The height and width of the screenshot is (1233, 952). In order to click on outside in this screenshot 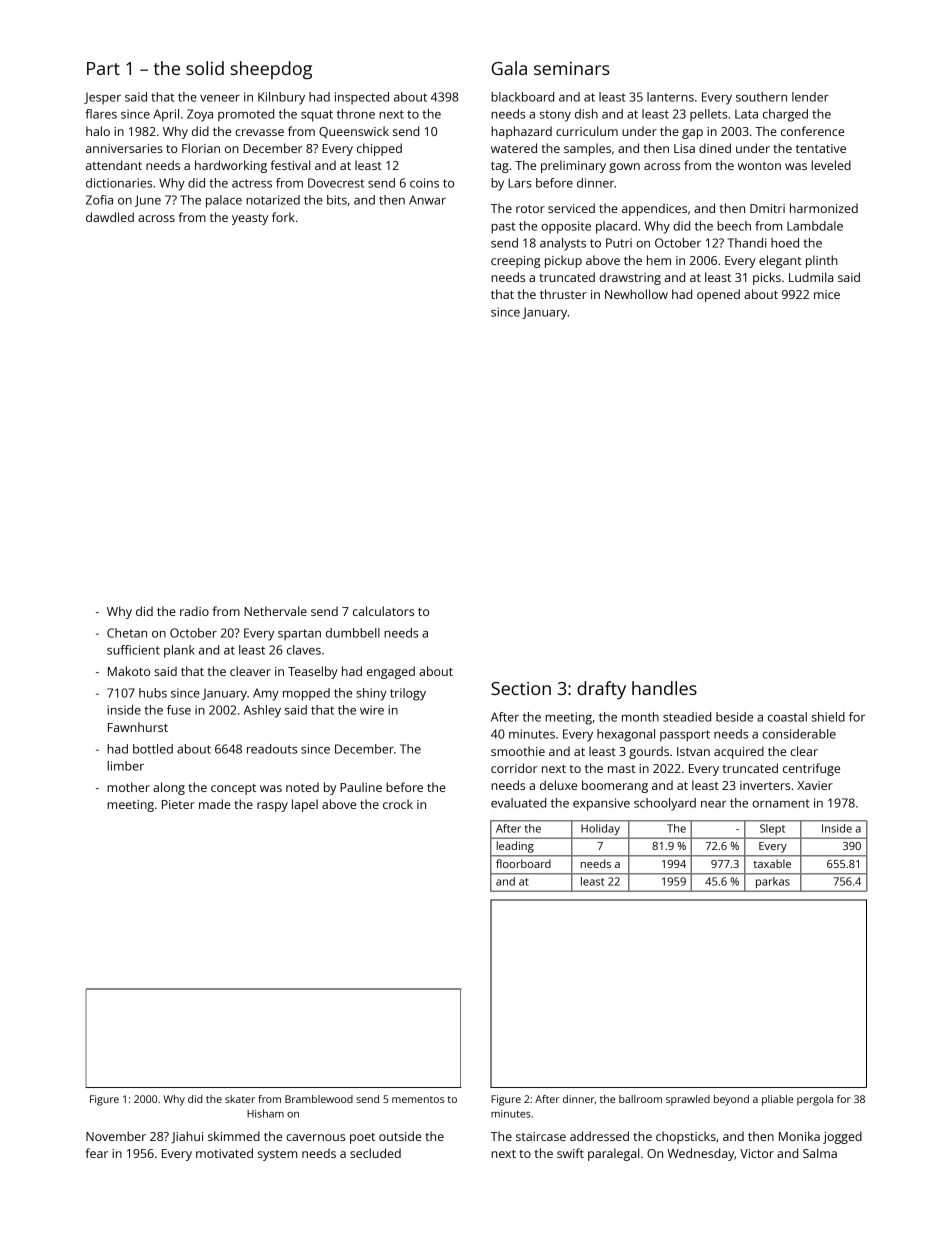, I will do `click(400, 1136)`.
